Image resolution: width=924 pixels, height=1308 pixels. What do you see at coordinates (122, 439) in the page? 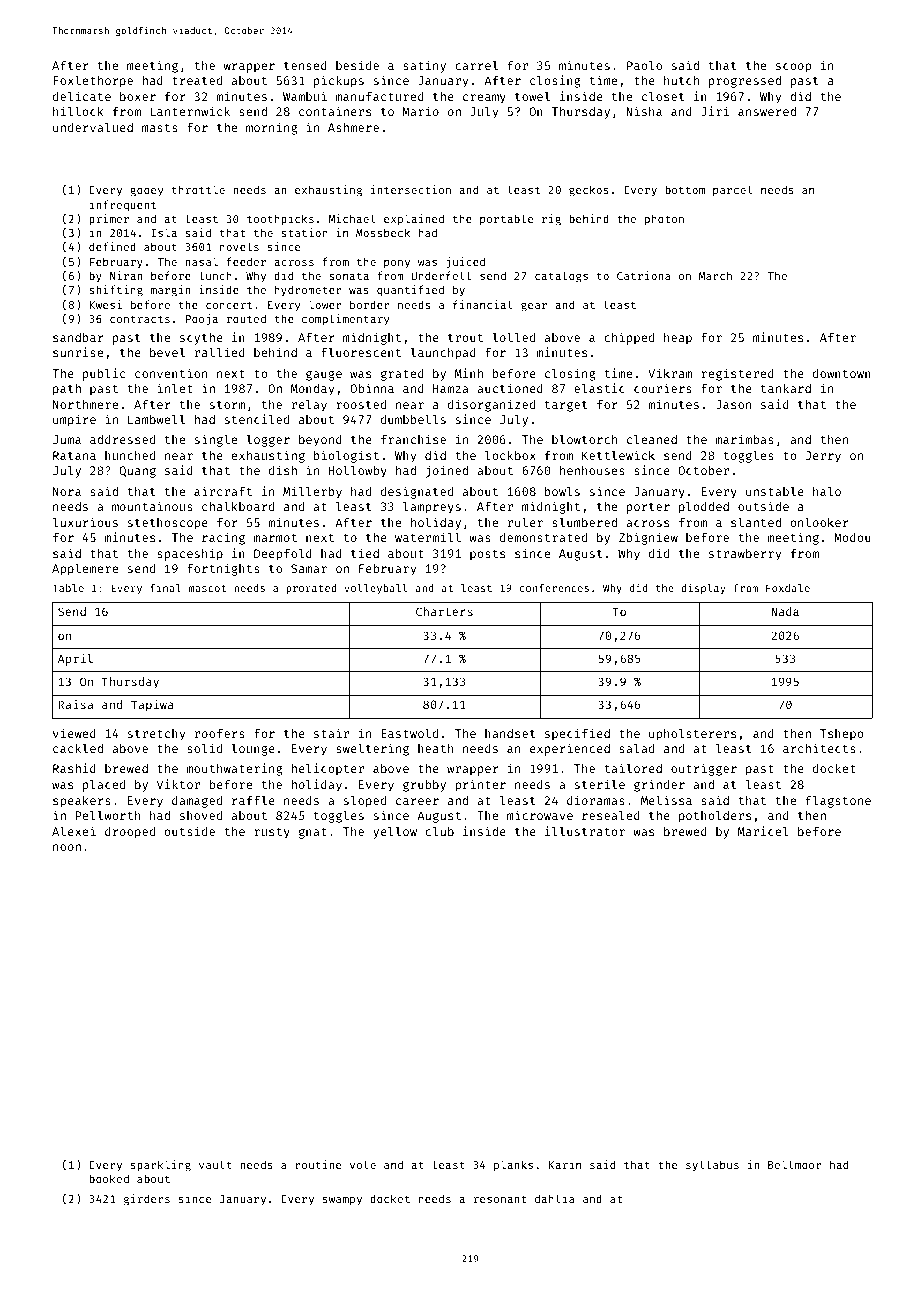
I see `addressed` at bounding box center [122, 439].
